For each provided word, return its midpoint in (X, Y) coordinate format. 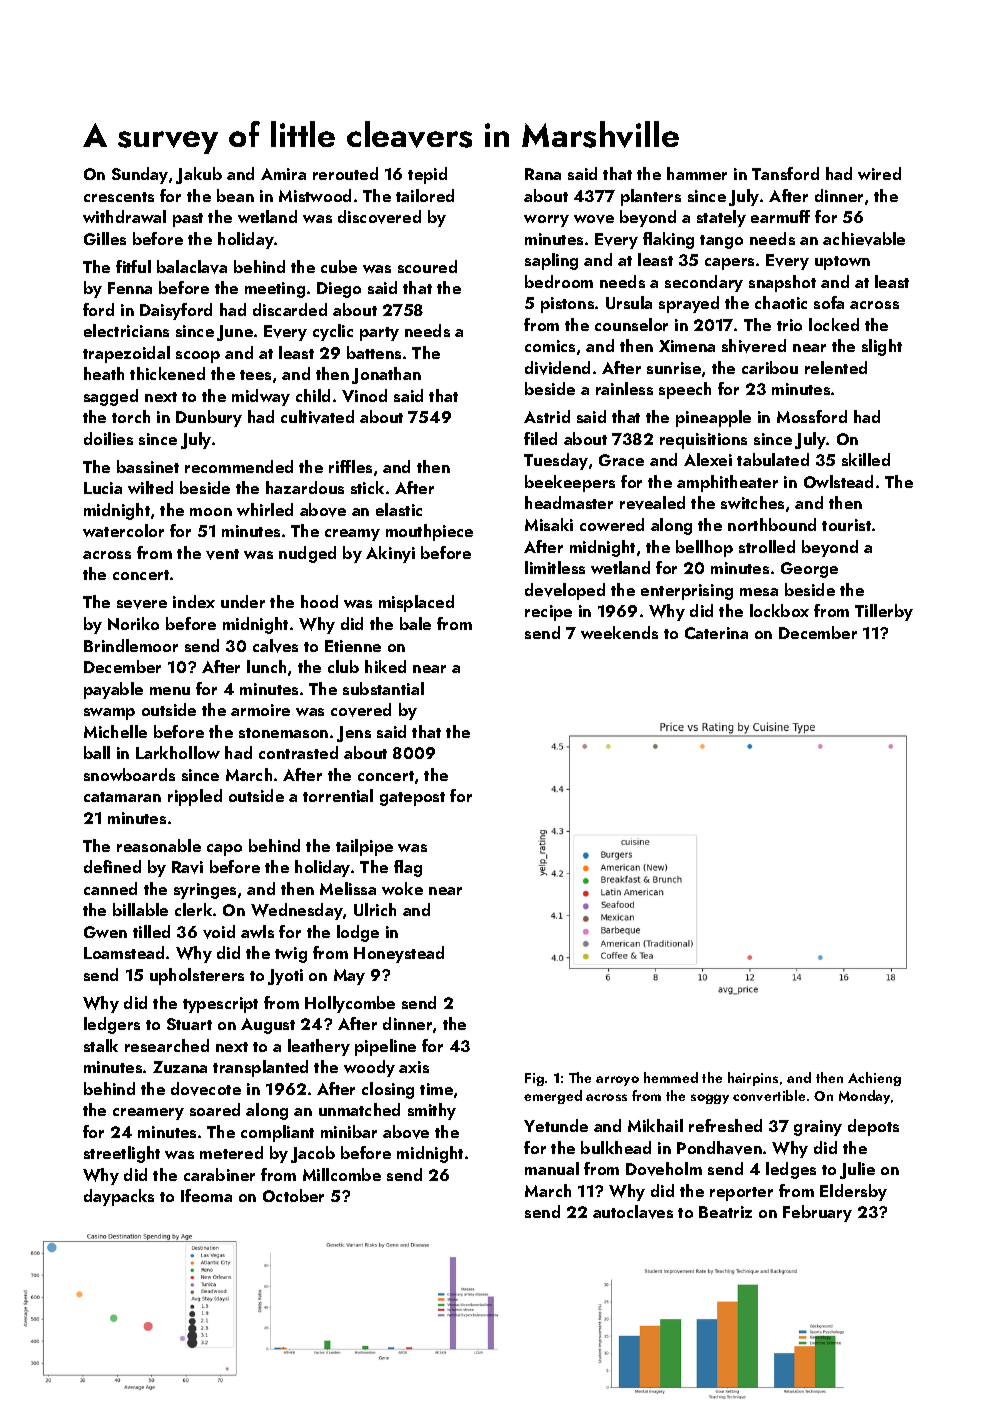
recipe (548, 613)
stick (367, 487)
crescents (119, 197)
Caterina (716, 633)
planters (651, 197)
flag (408, 868)
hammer (697, 173)
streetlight (122, 1154)
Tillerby (884, 612)
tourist (846, 525)
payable (113, 690)
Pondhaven (719, 1148)
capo (224, 850)
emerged (553, 1097)
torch (131, 416)
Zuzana (180, 1067)
